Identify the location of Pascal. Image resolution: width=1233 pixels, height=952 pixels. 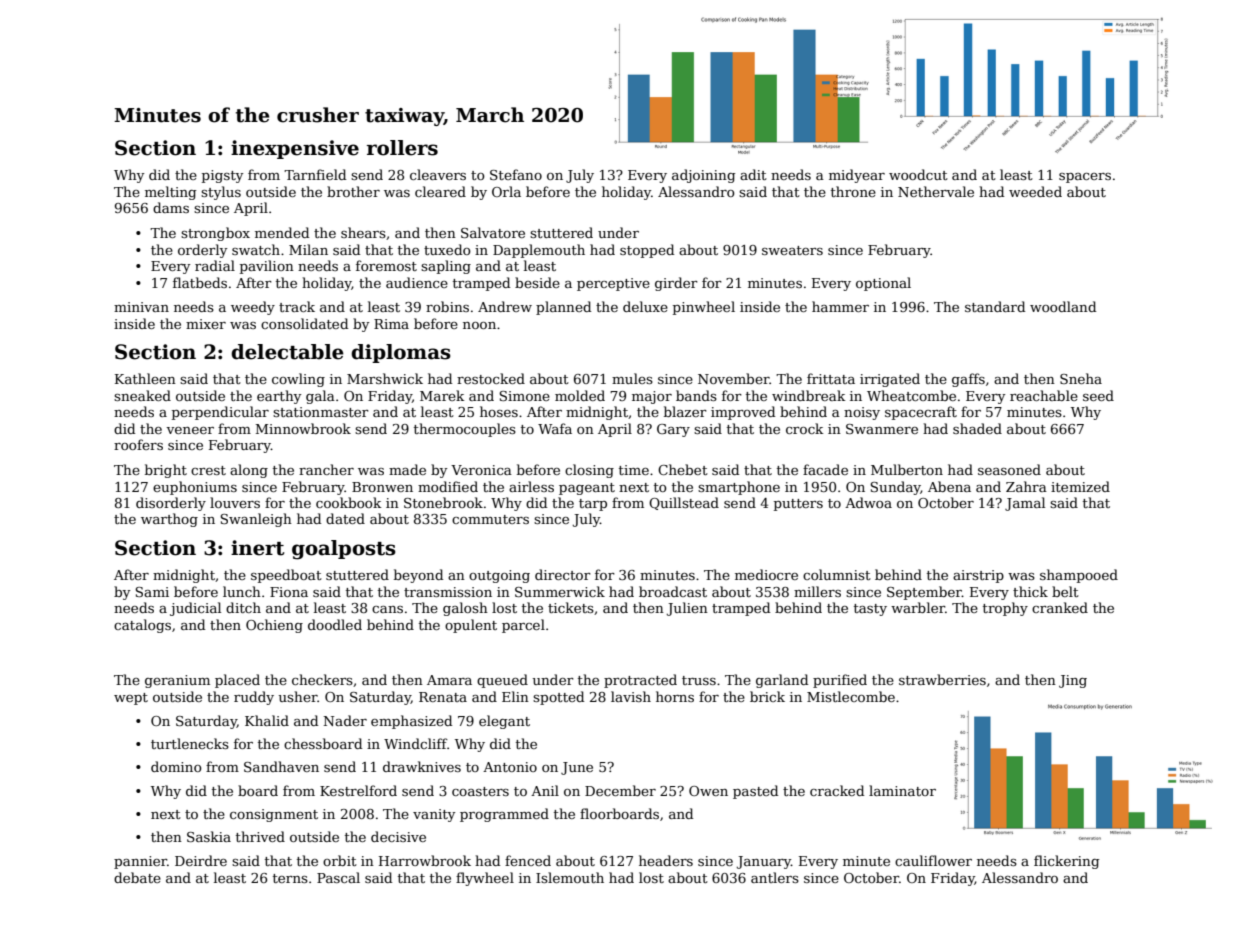
(338, 877).
